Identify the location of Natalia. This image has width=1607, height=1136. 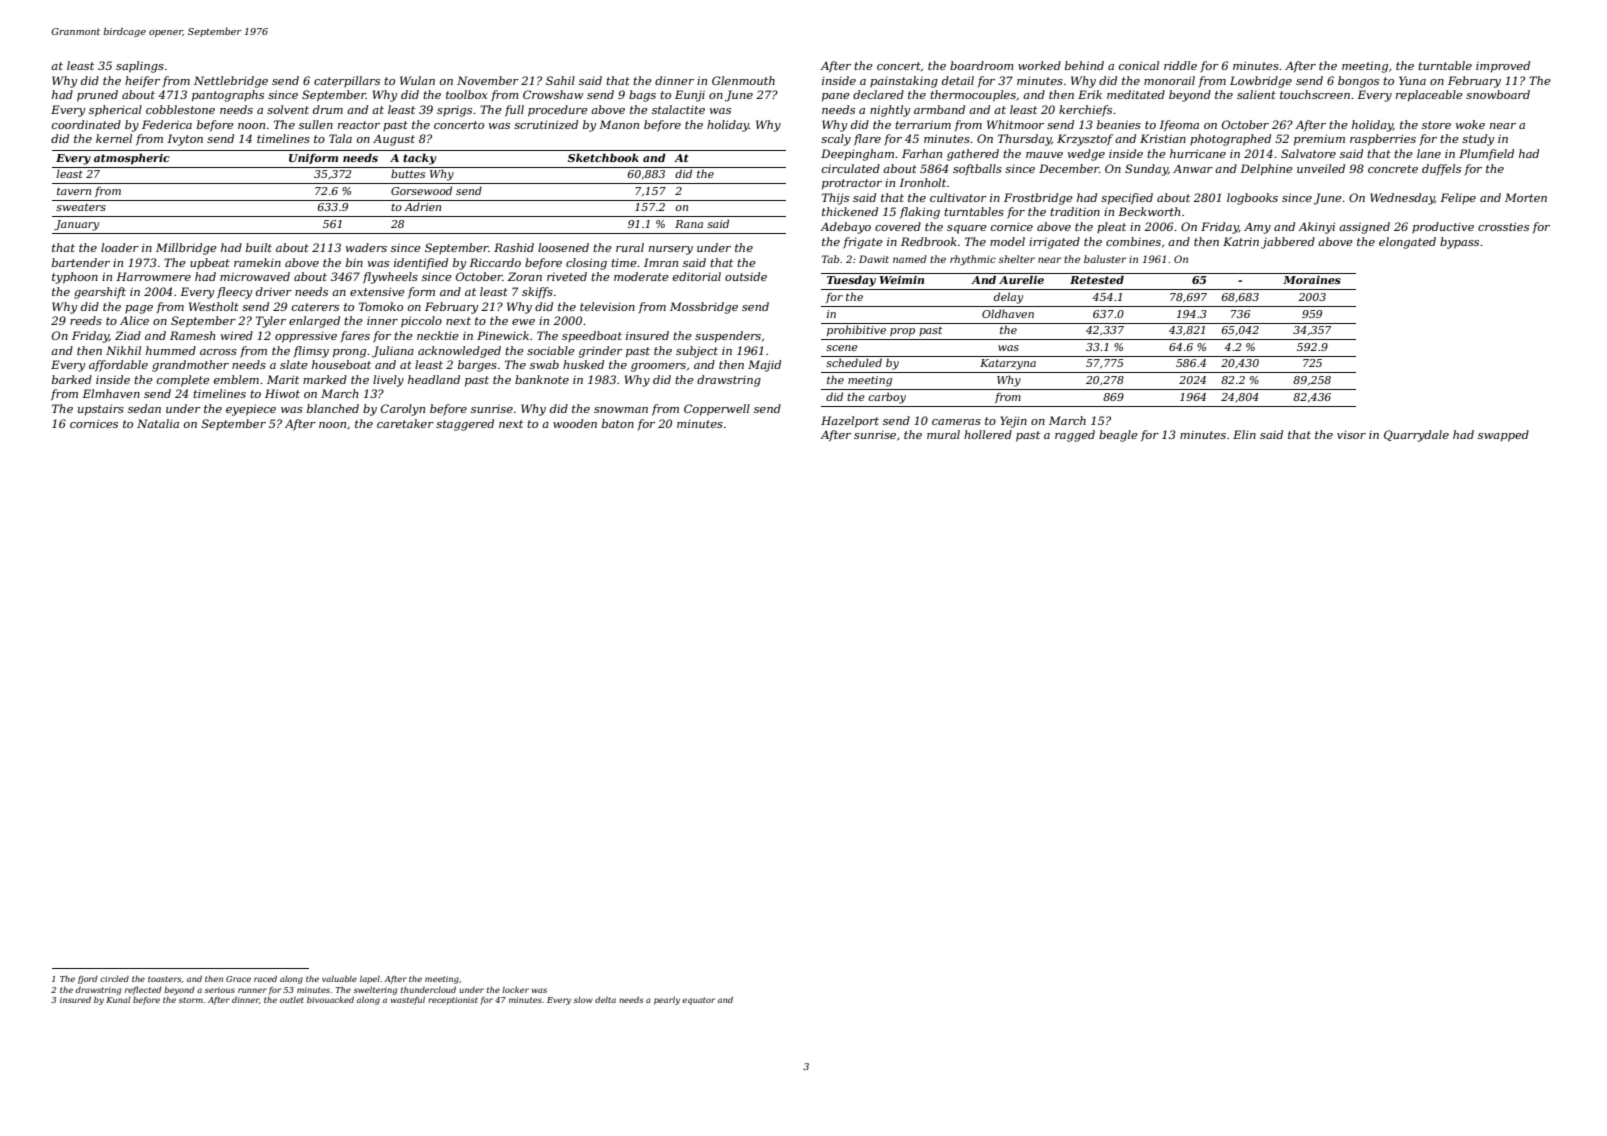
(158, 423).
